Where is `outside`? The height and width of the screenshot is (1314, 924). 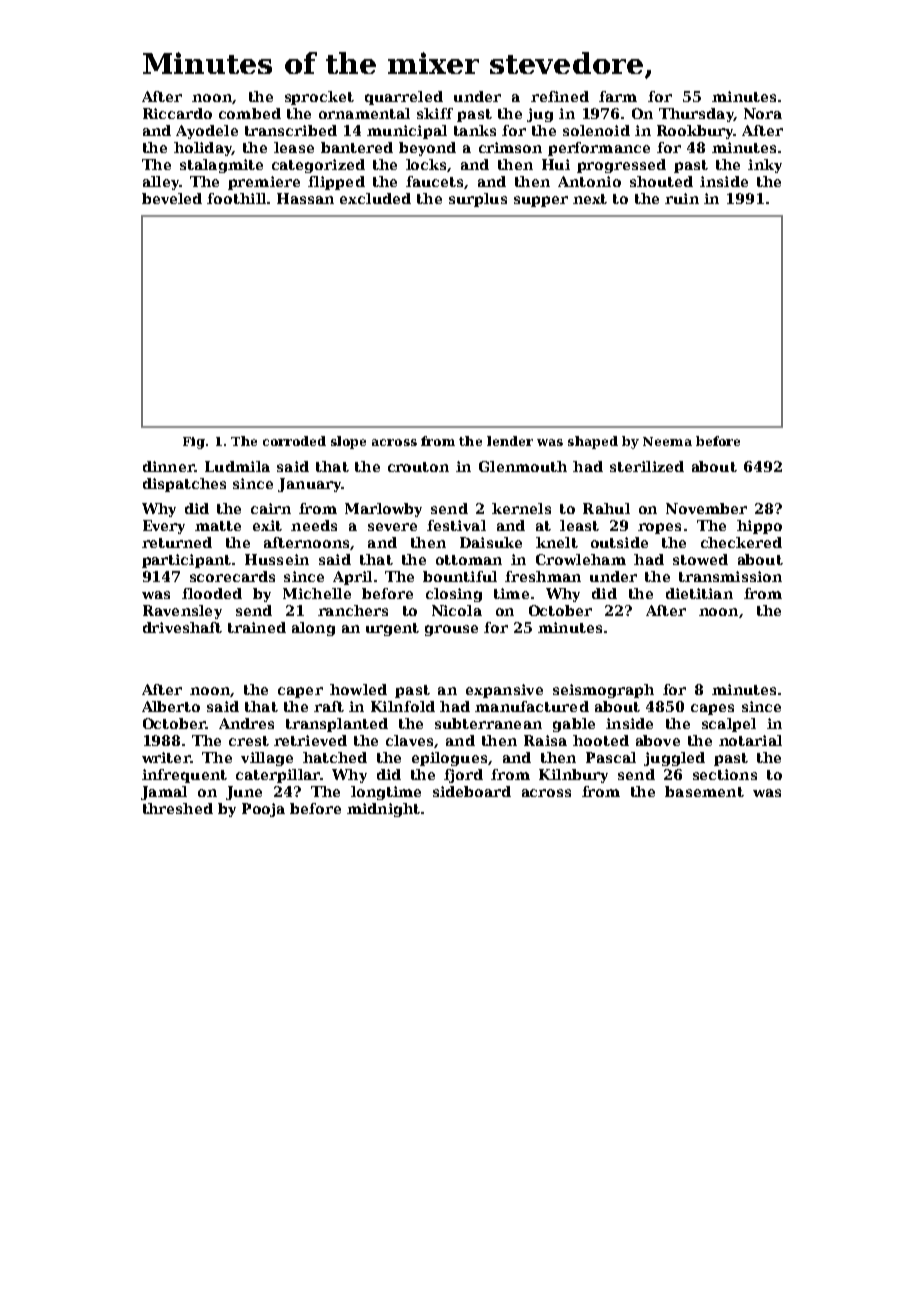
outside is located at coordinates (619, 542).
